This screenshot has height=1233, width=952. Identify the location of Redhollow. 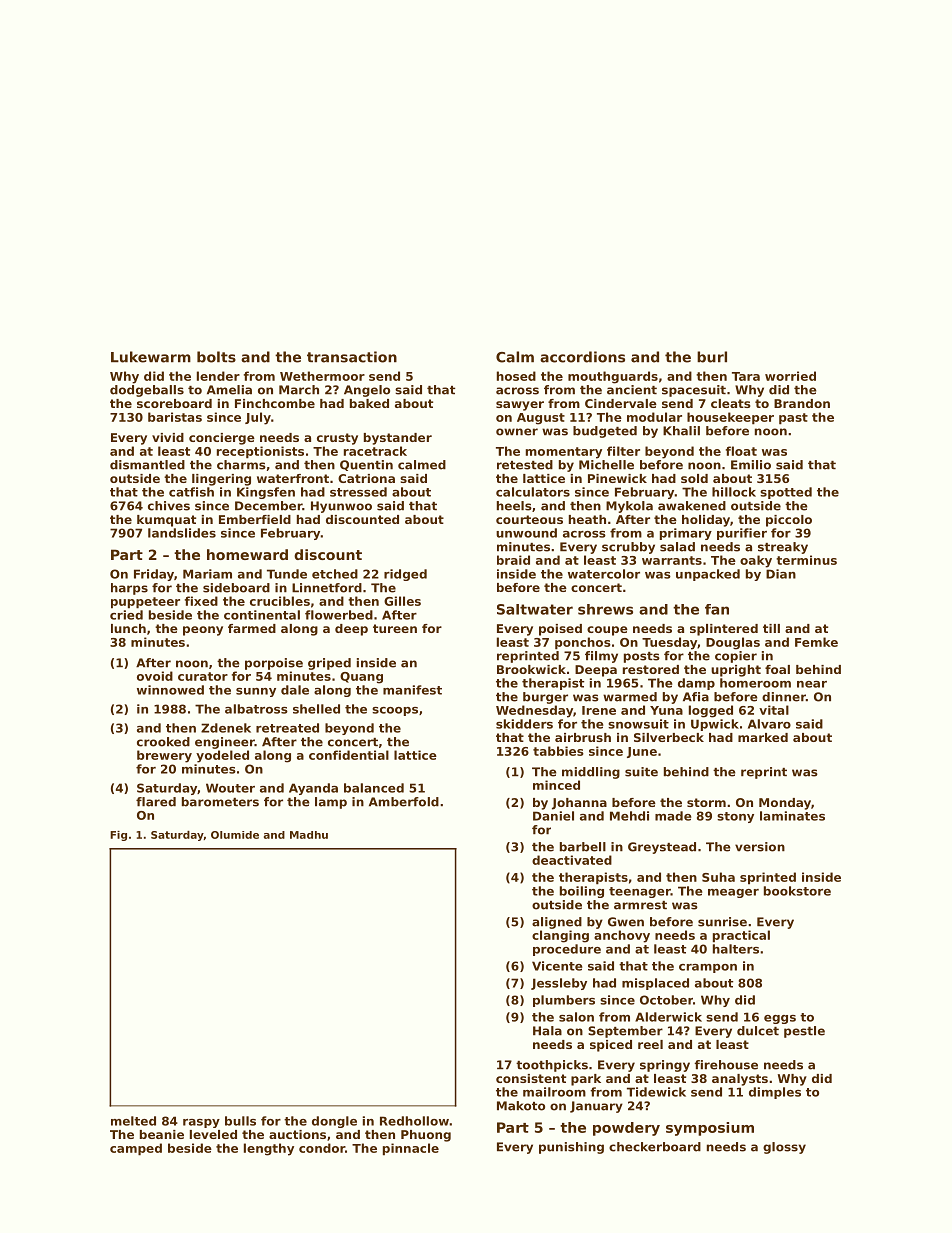
(414, 1121).
